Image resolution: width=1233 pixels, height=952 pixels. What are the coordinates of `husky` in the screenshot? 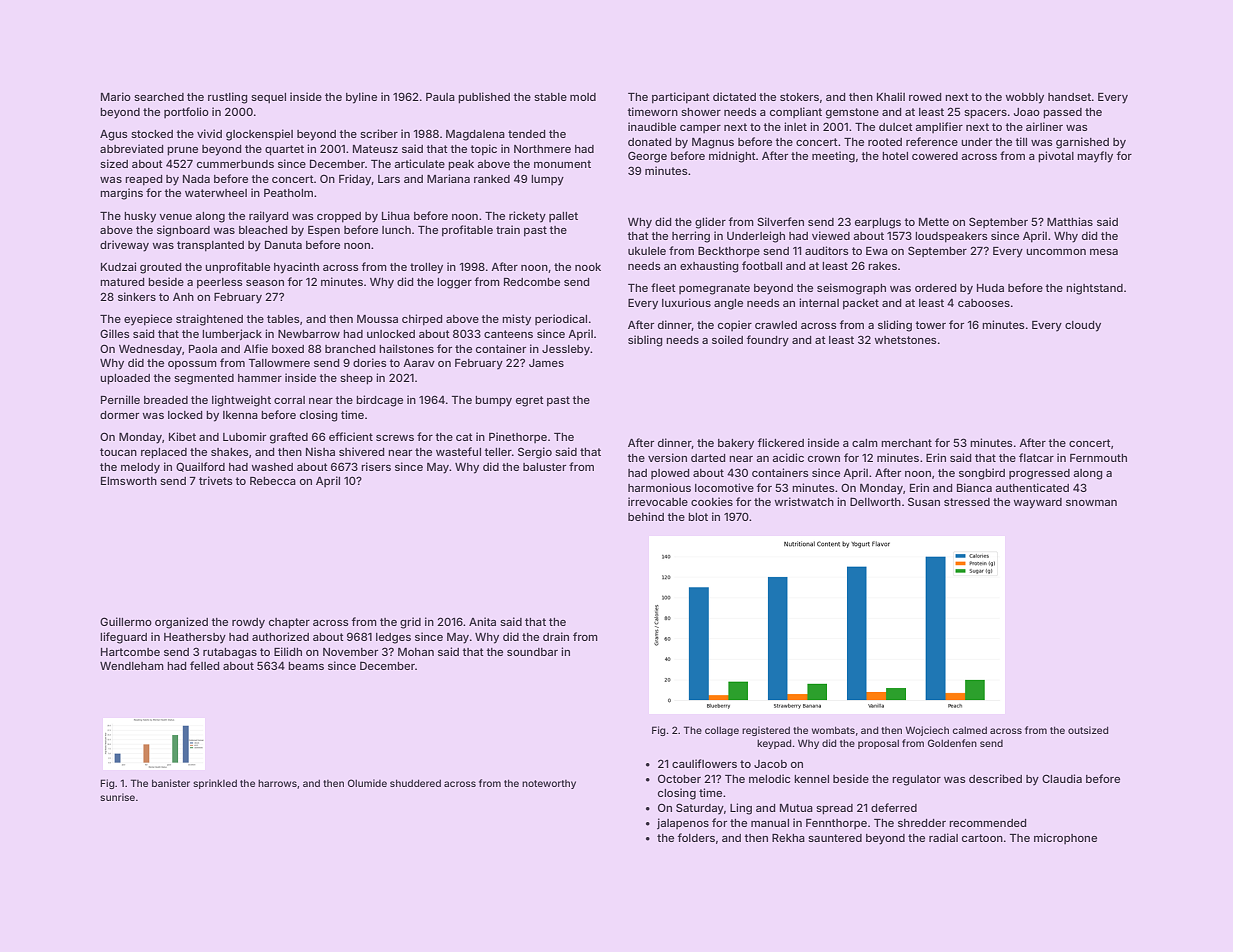 It's located at (140, 217).
